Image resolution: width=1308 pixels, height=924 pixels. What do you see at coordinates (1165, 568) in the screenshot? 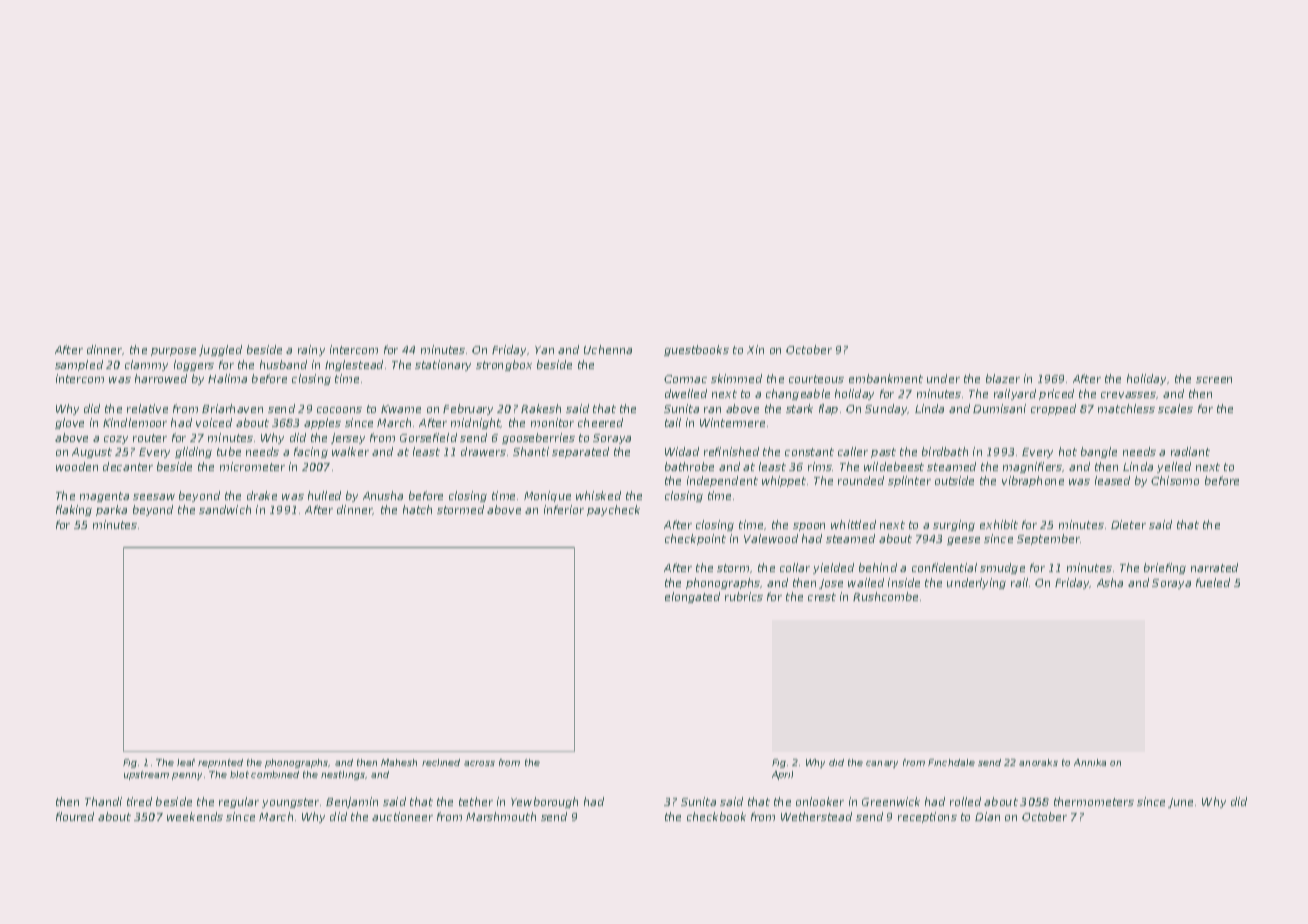
I see `briefing` at bounding box center [1165, 568].
